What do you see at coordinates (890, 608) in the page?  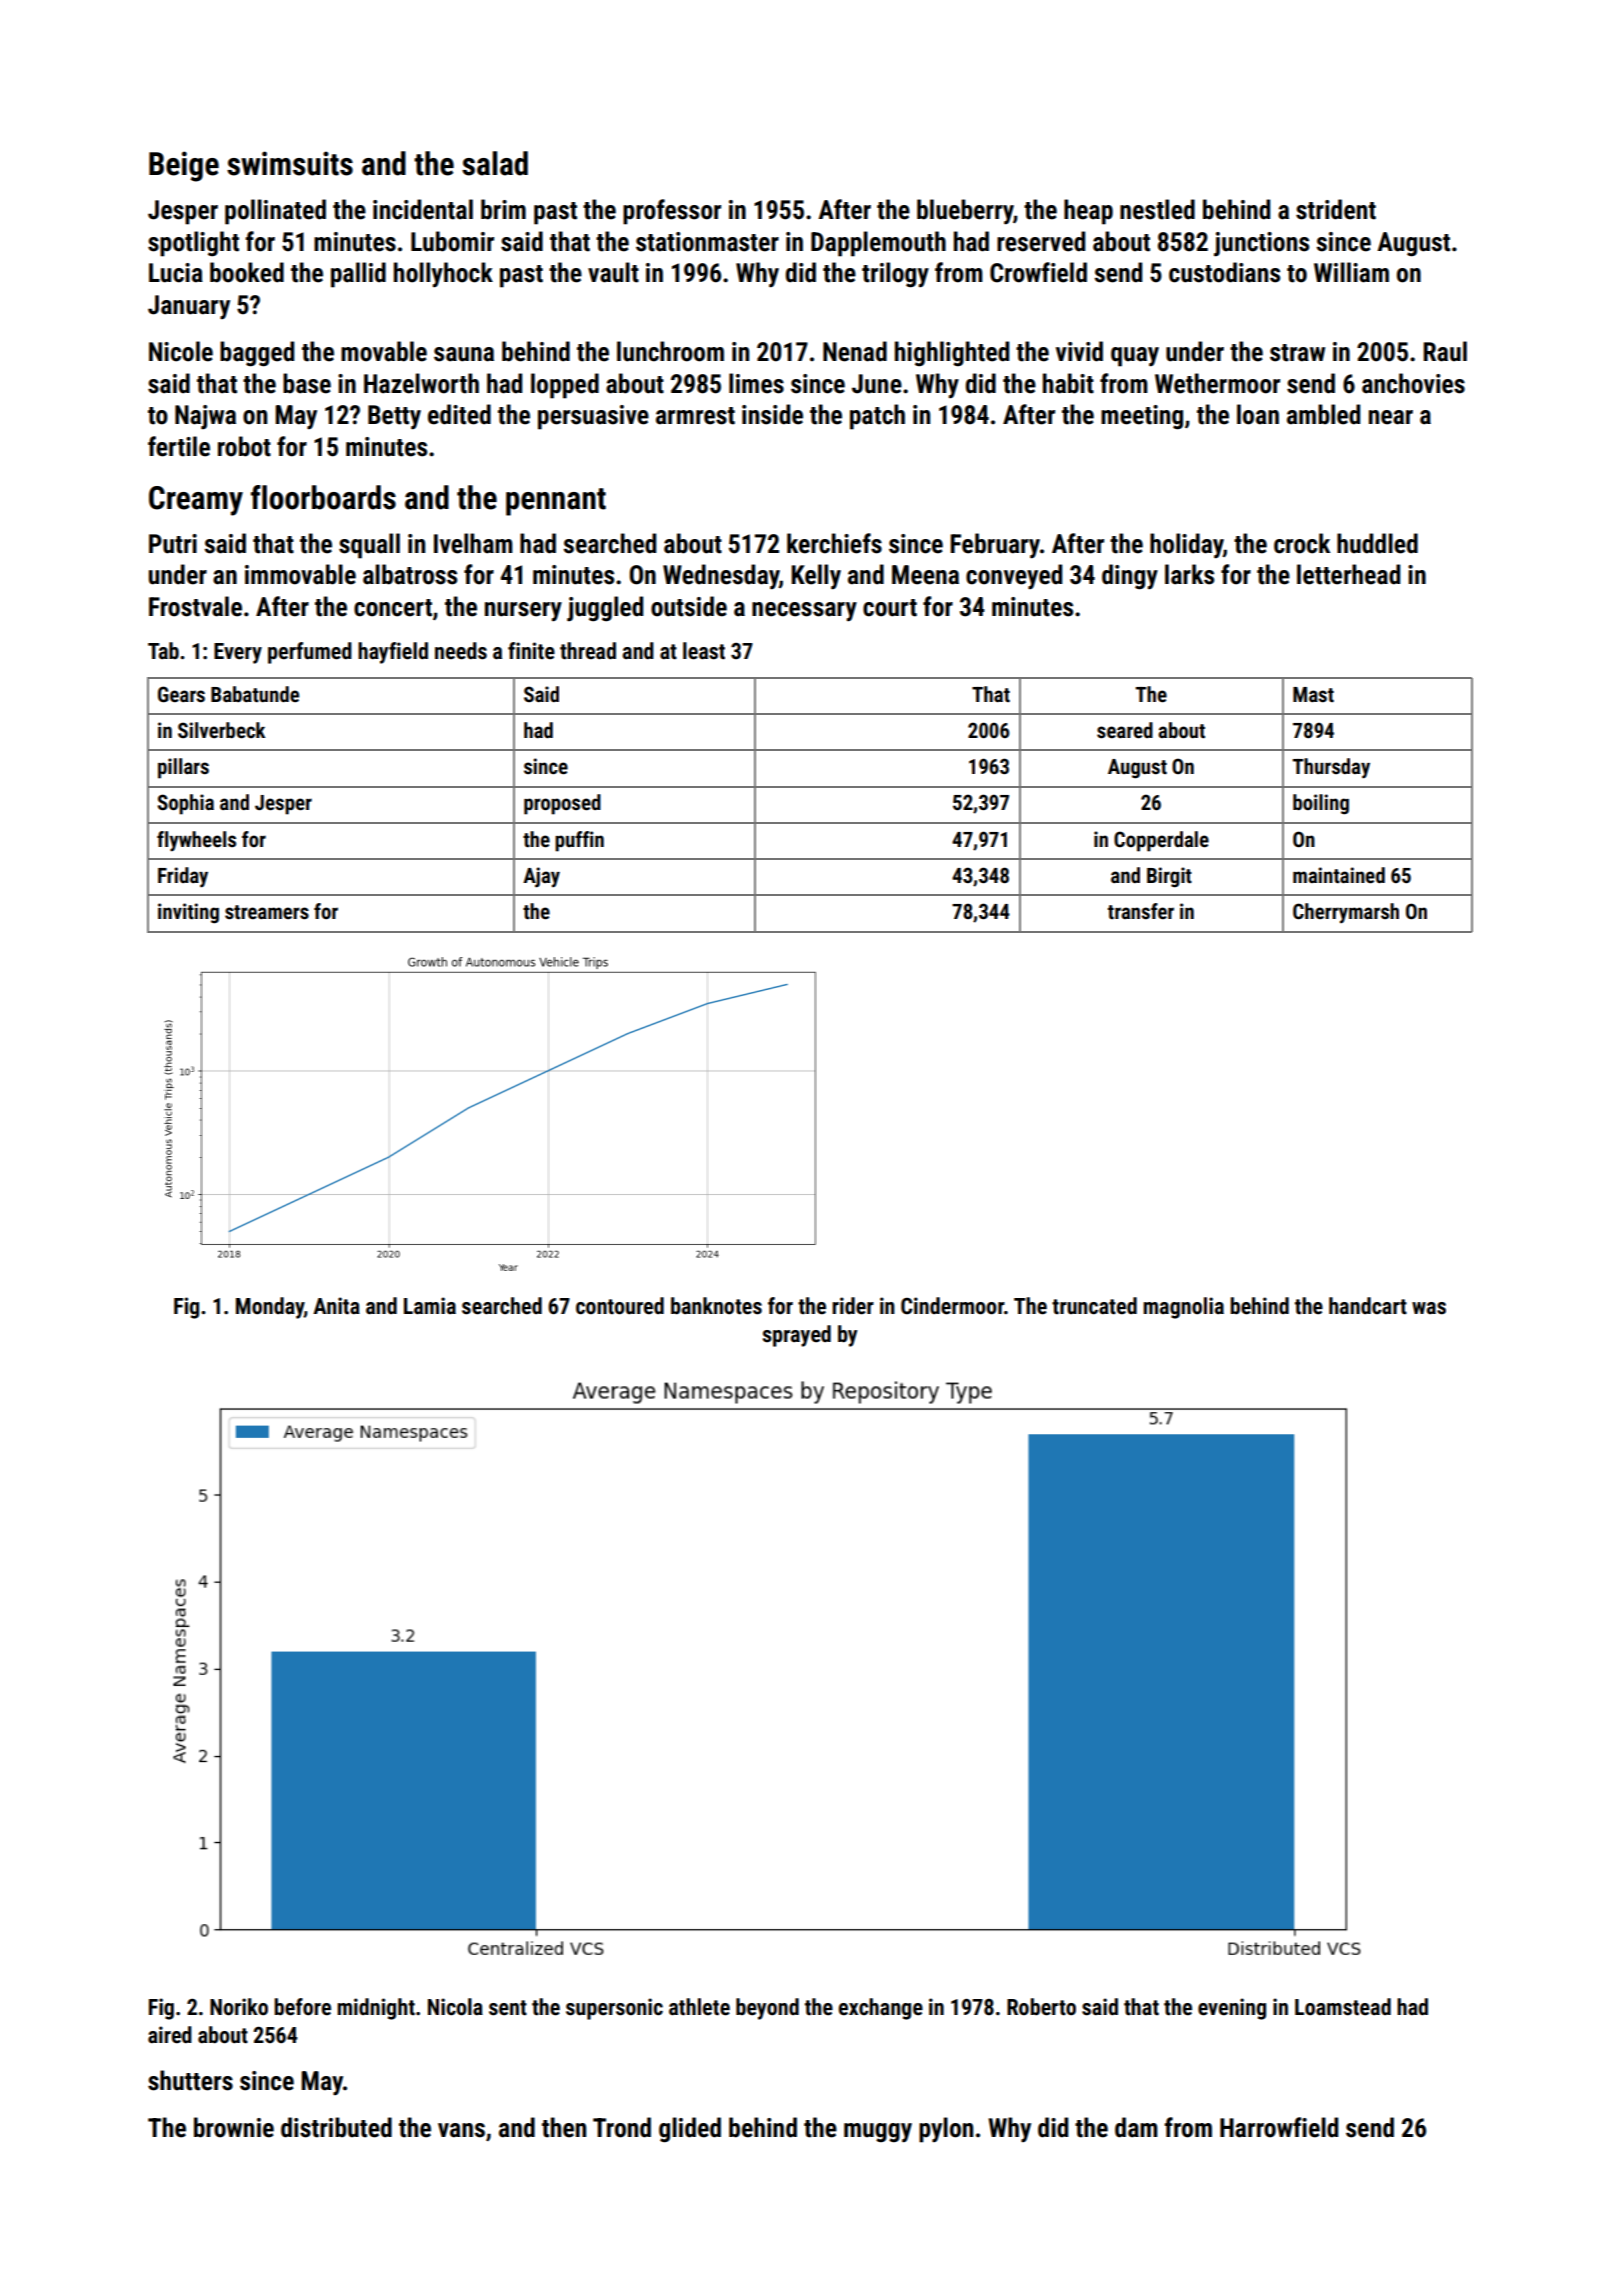 I see `court` at bounding box center [890, 608].
